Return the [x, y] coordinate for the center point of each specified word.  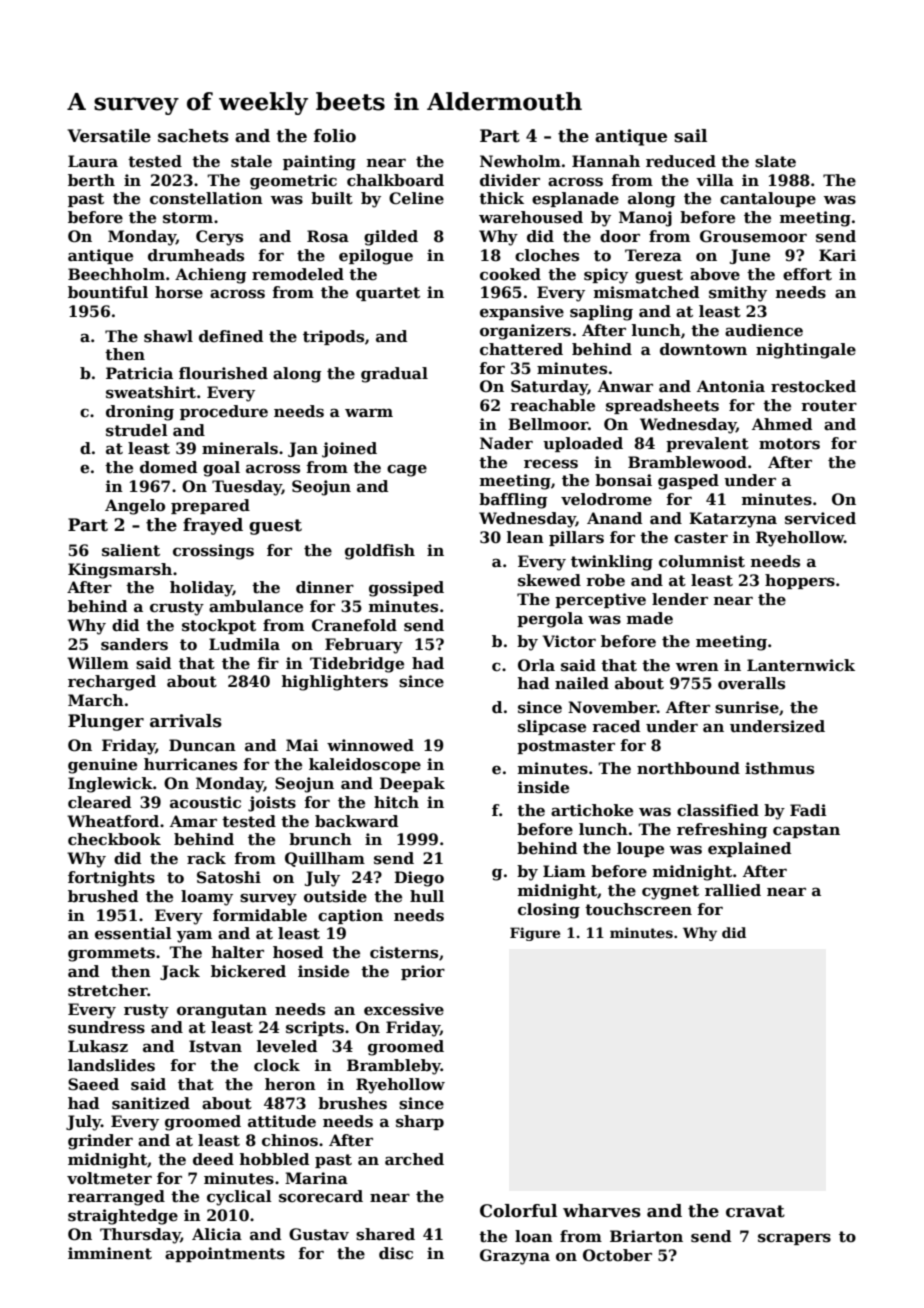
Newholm [520, 161]
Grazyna [515, 1257]
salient [131, 550]
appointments [225, 1254]
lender [680, 599]
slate [775, 161]
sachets [193, 136]
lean [525, 537]
